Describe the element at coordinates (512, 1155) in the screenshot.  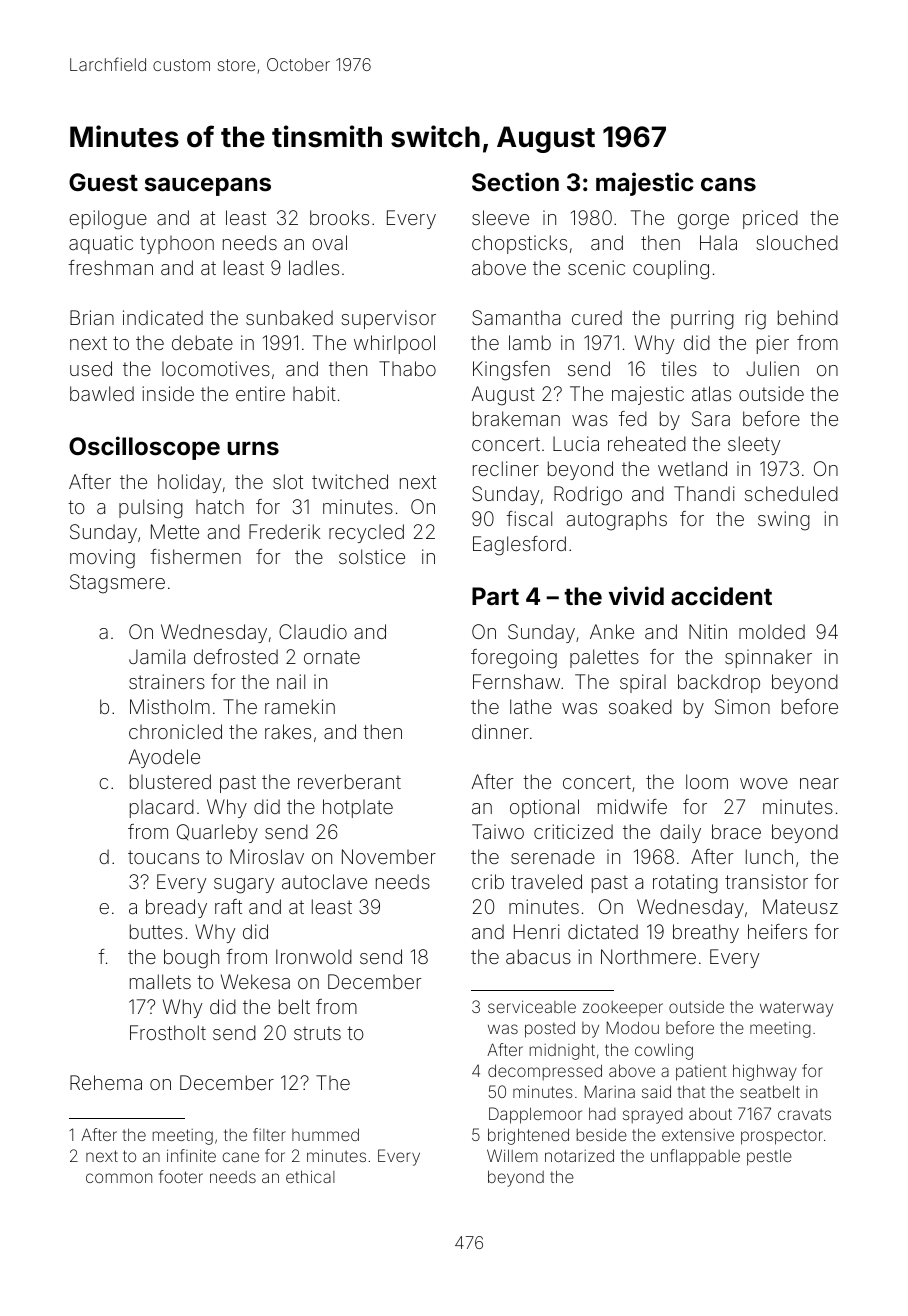
I see `Willem` at that location.
